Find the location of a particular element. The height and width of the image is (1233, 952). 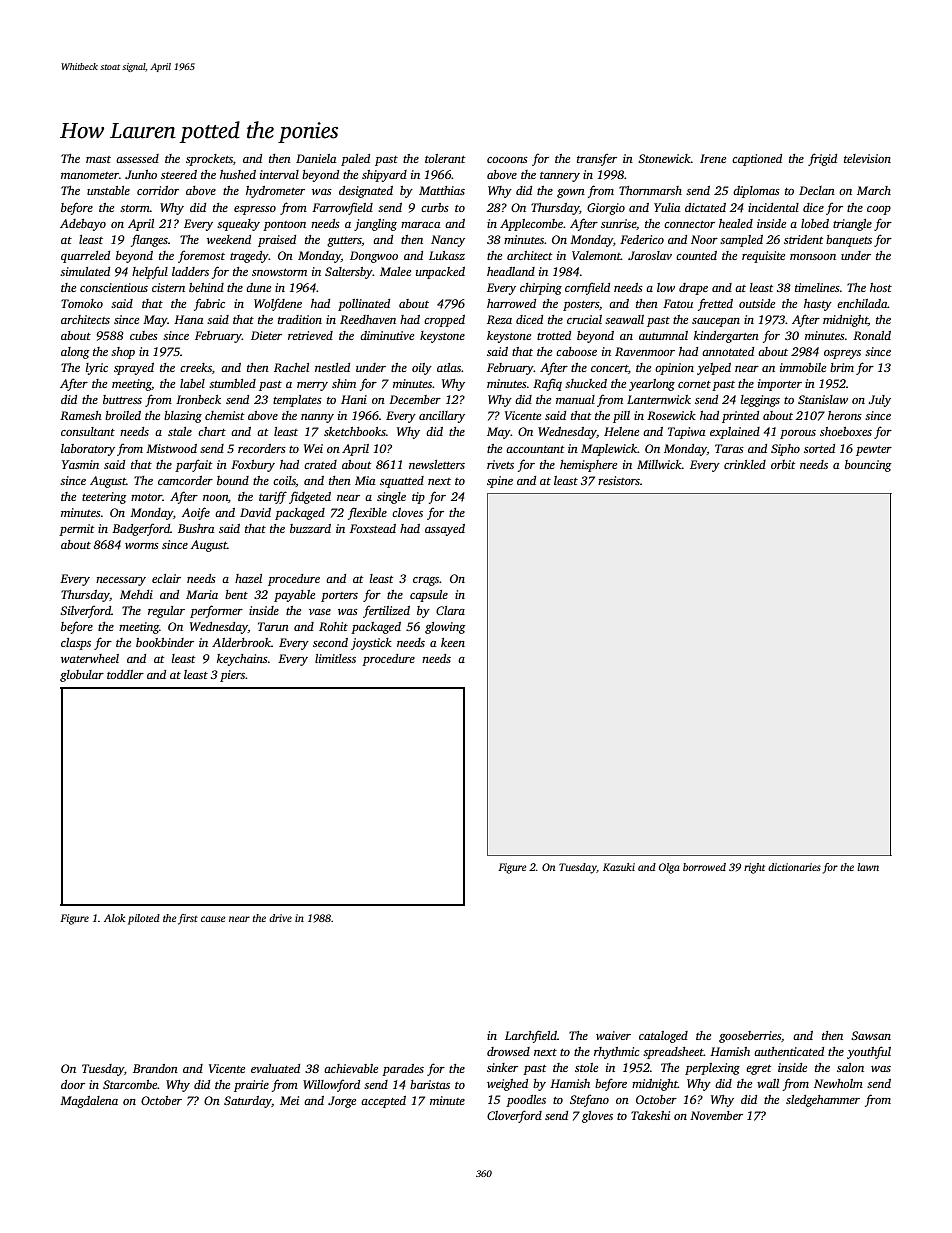

hemisphere is located at coordinates (588, 466).
